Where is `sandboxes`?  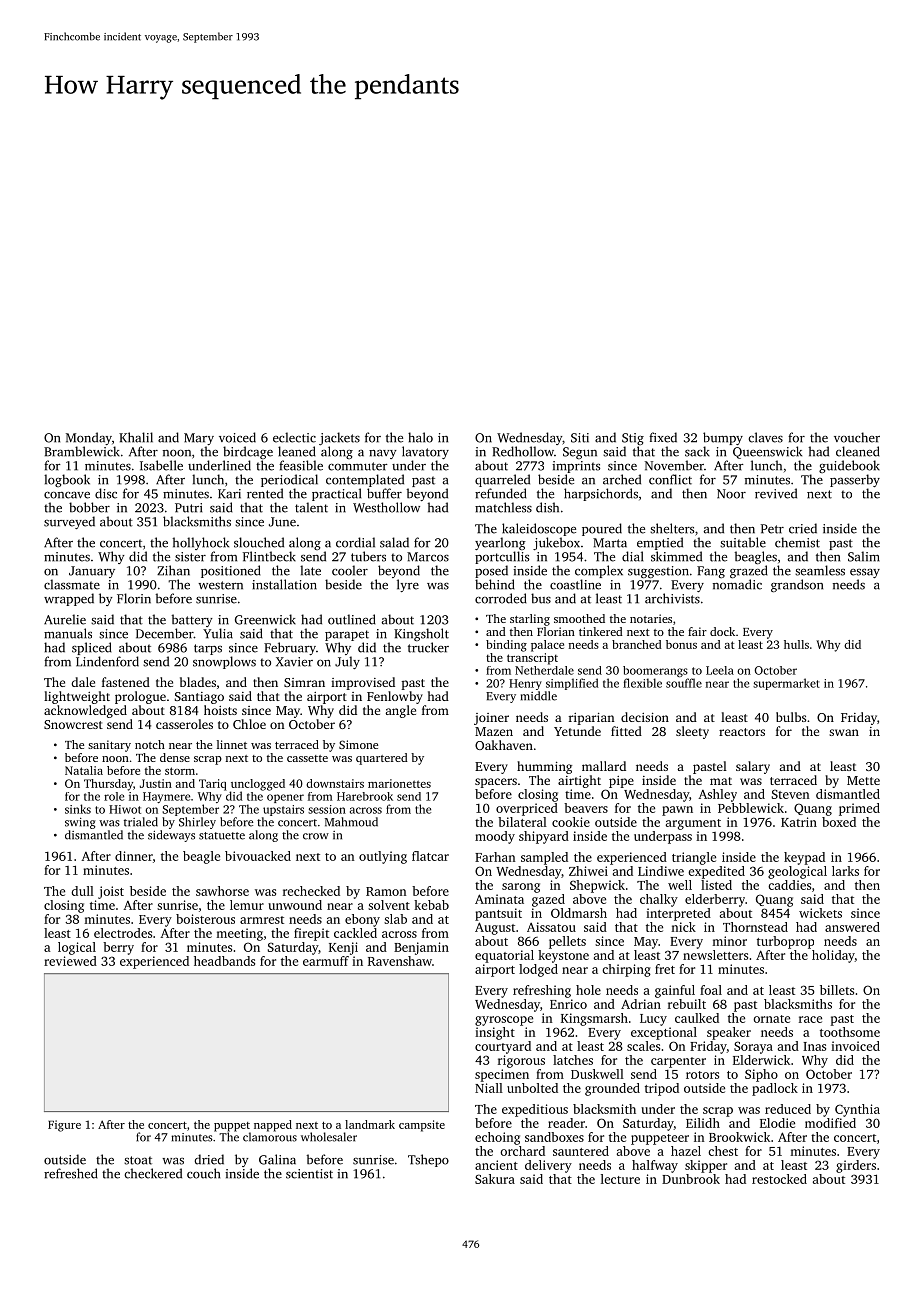
sandboxes is located at coordinates (554, 1137).
